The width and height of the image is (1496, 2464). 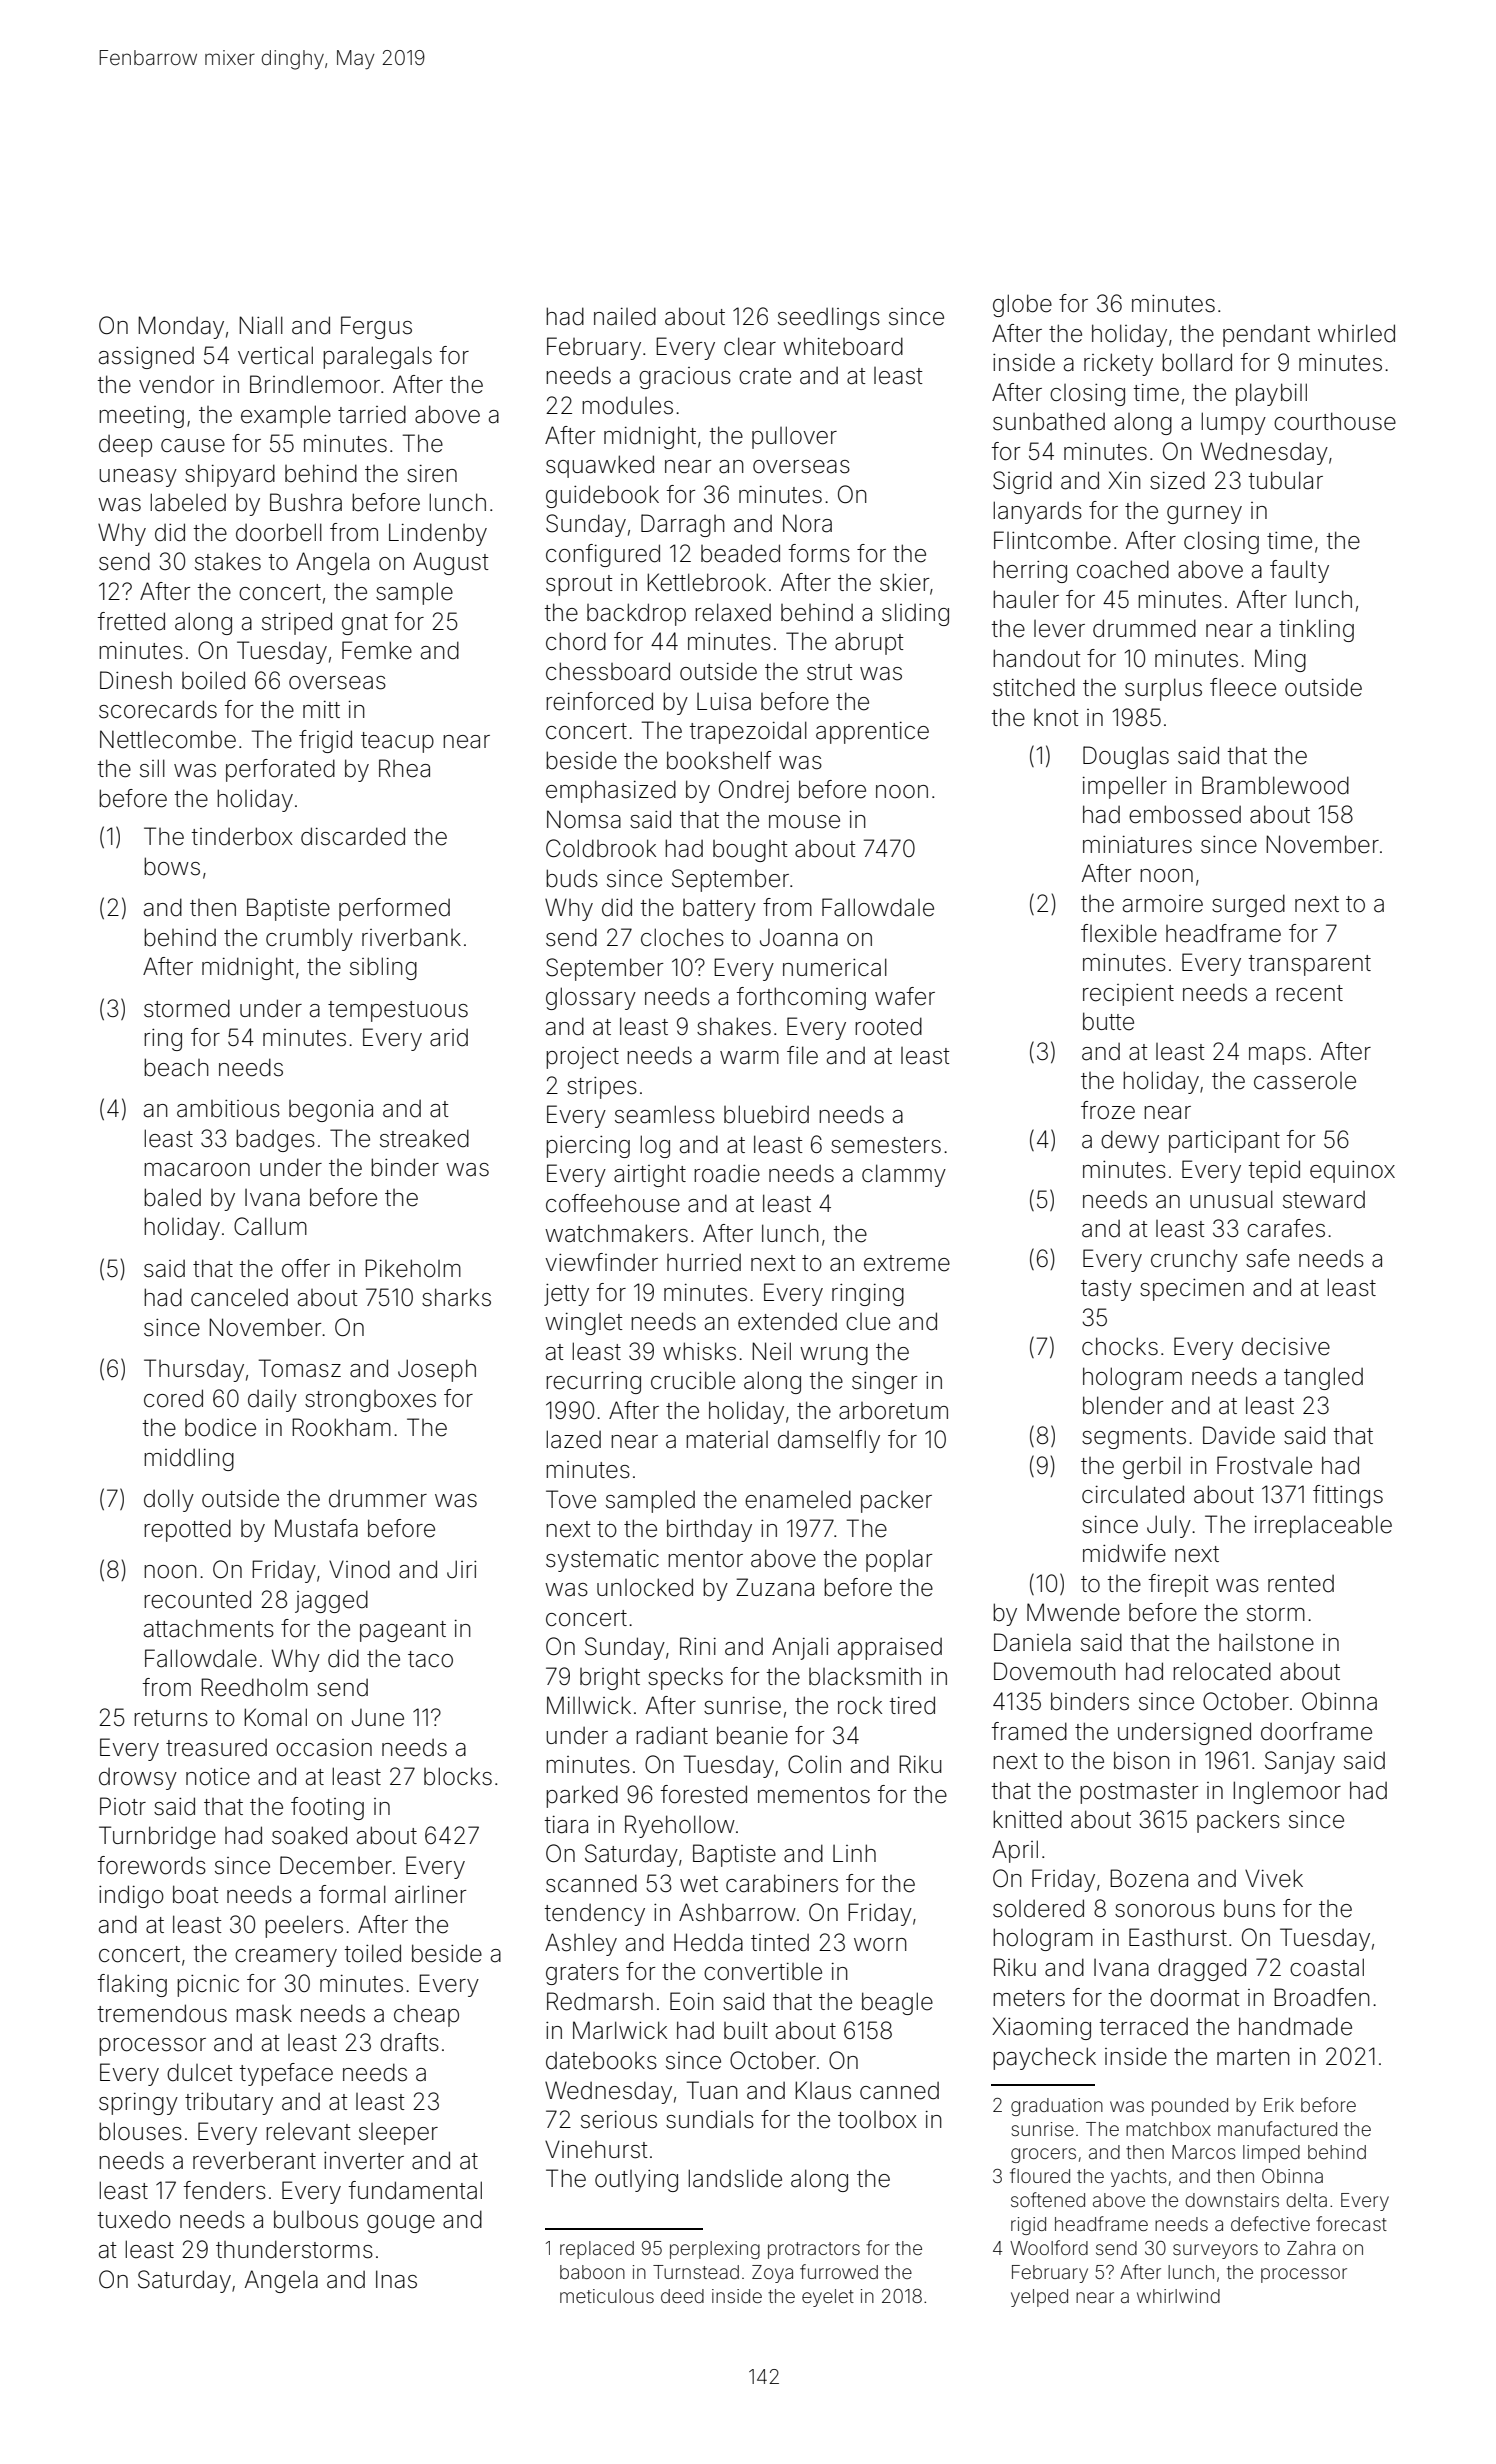 What do you see at coordinates (885, 1383) in the image?
I see `singer` at bounding box center [885, 1383].
